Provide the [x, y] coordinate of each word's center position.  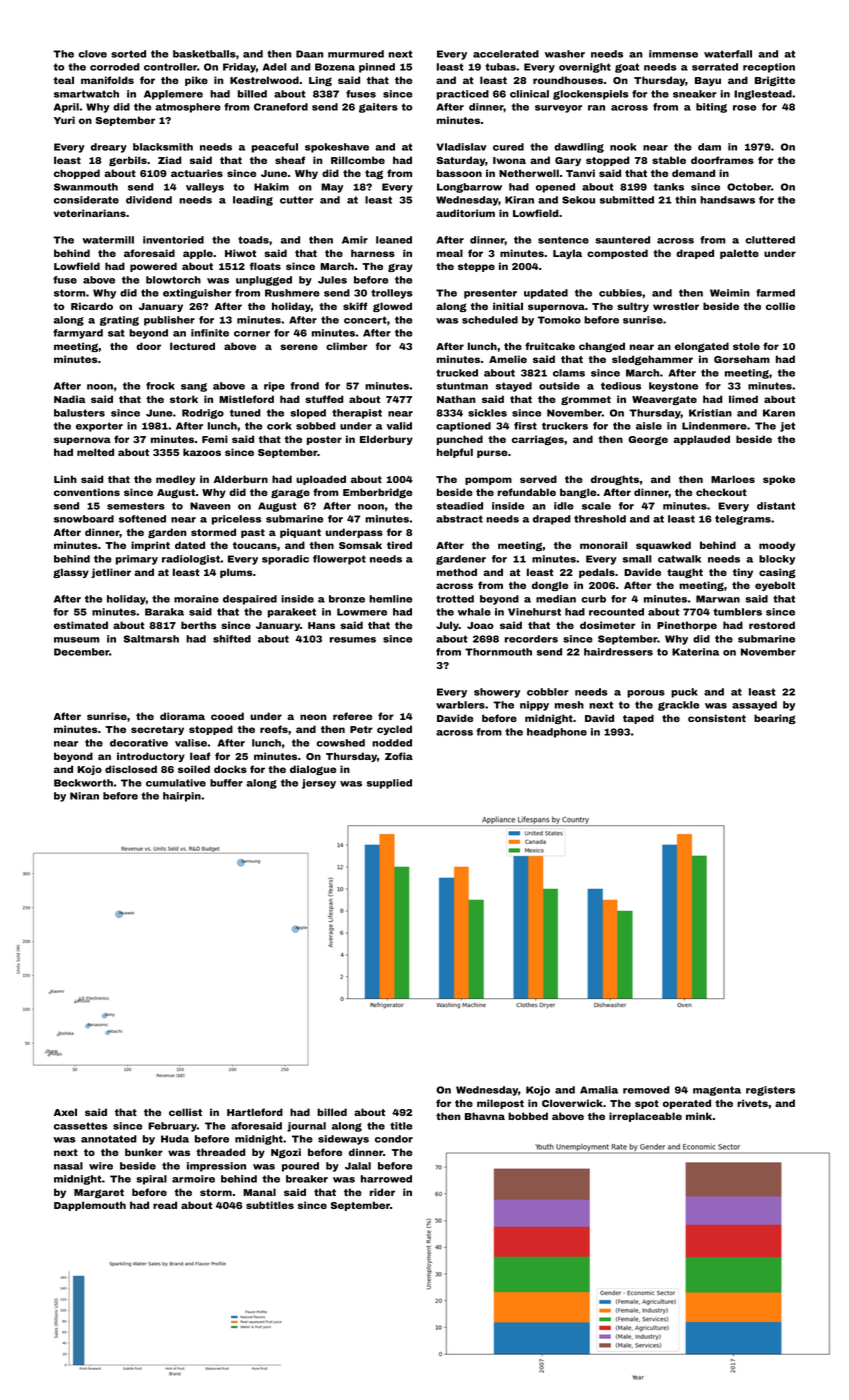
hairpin [182, 797]
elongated [702, 347]
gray [400, 267]
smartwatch [86, 94]
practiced [463, 95]
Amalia [599, 1090]
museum [77, 640]
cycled [394, 730]
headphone [557, 733]
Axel [65, 1112]
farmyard [78, 334]
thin [685, 200]
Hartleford [255, 1112]
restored [772, 625]
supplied [389, 784]
